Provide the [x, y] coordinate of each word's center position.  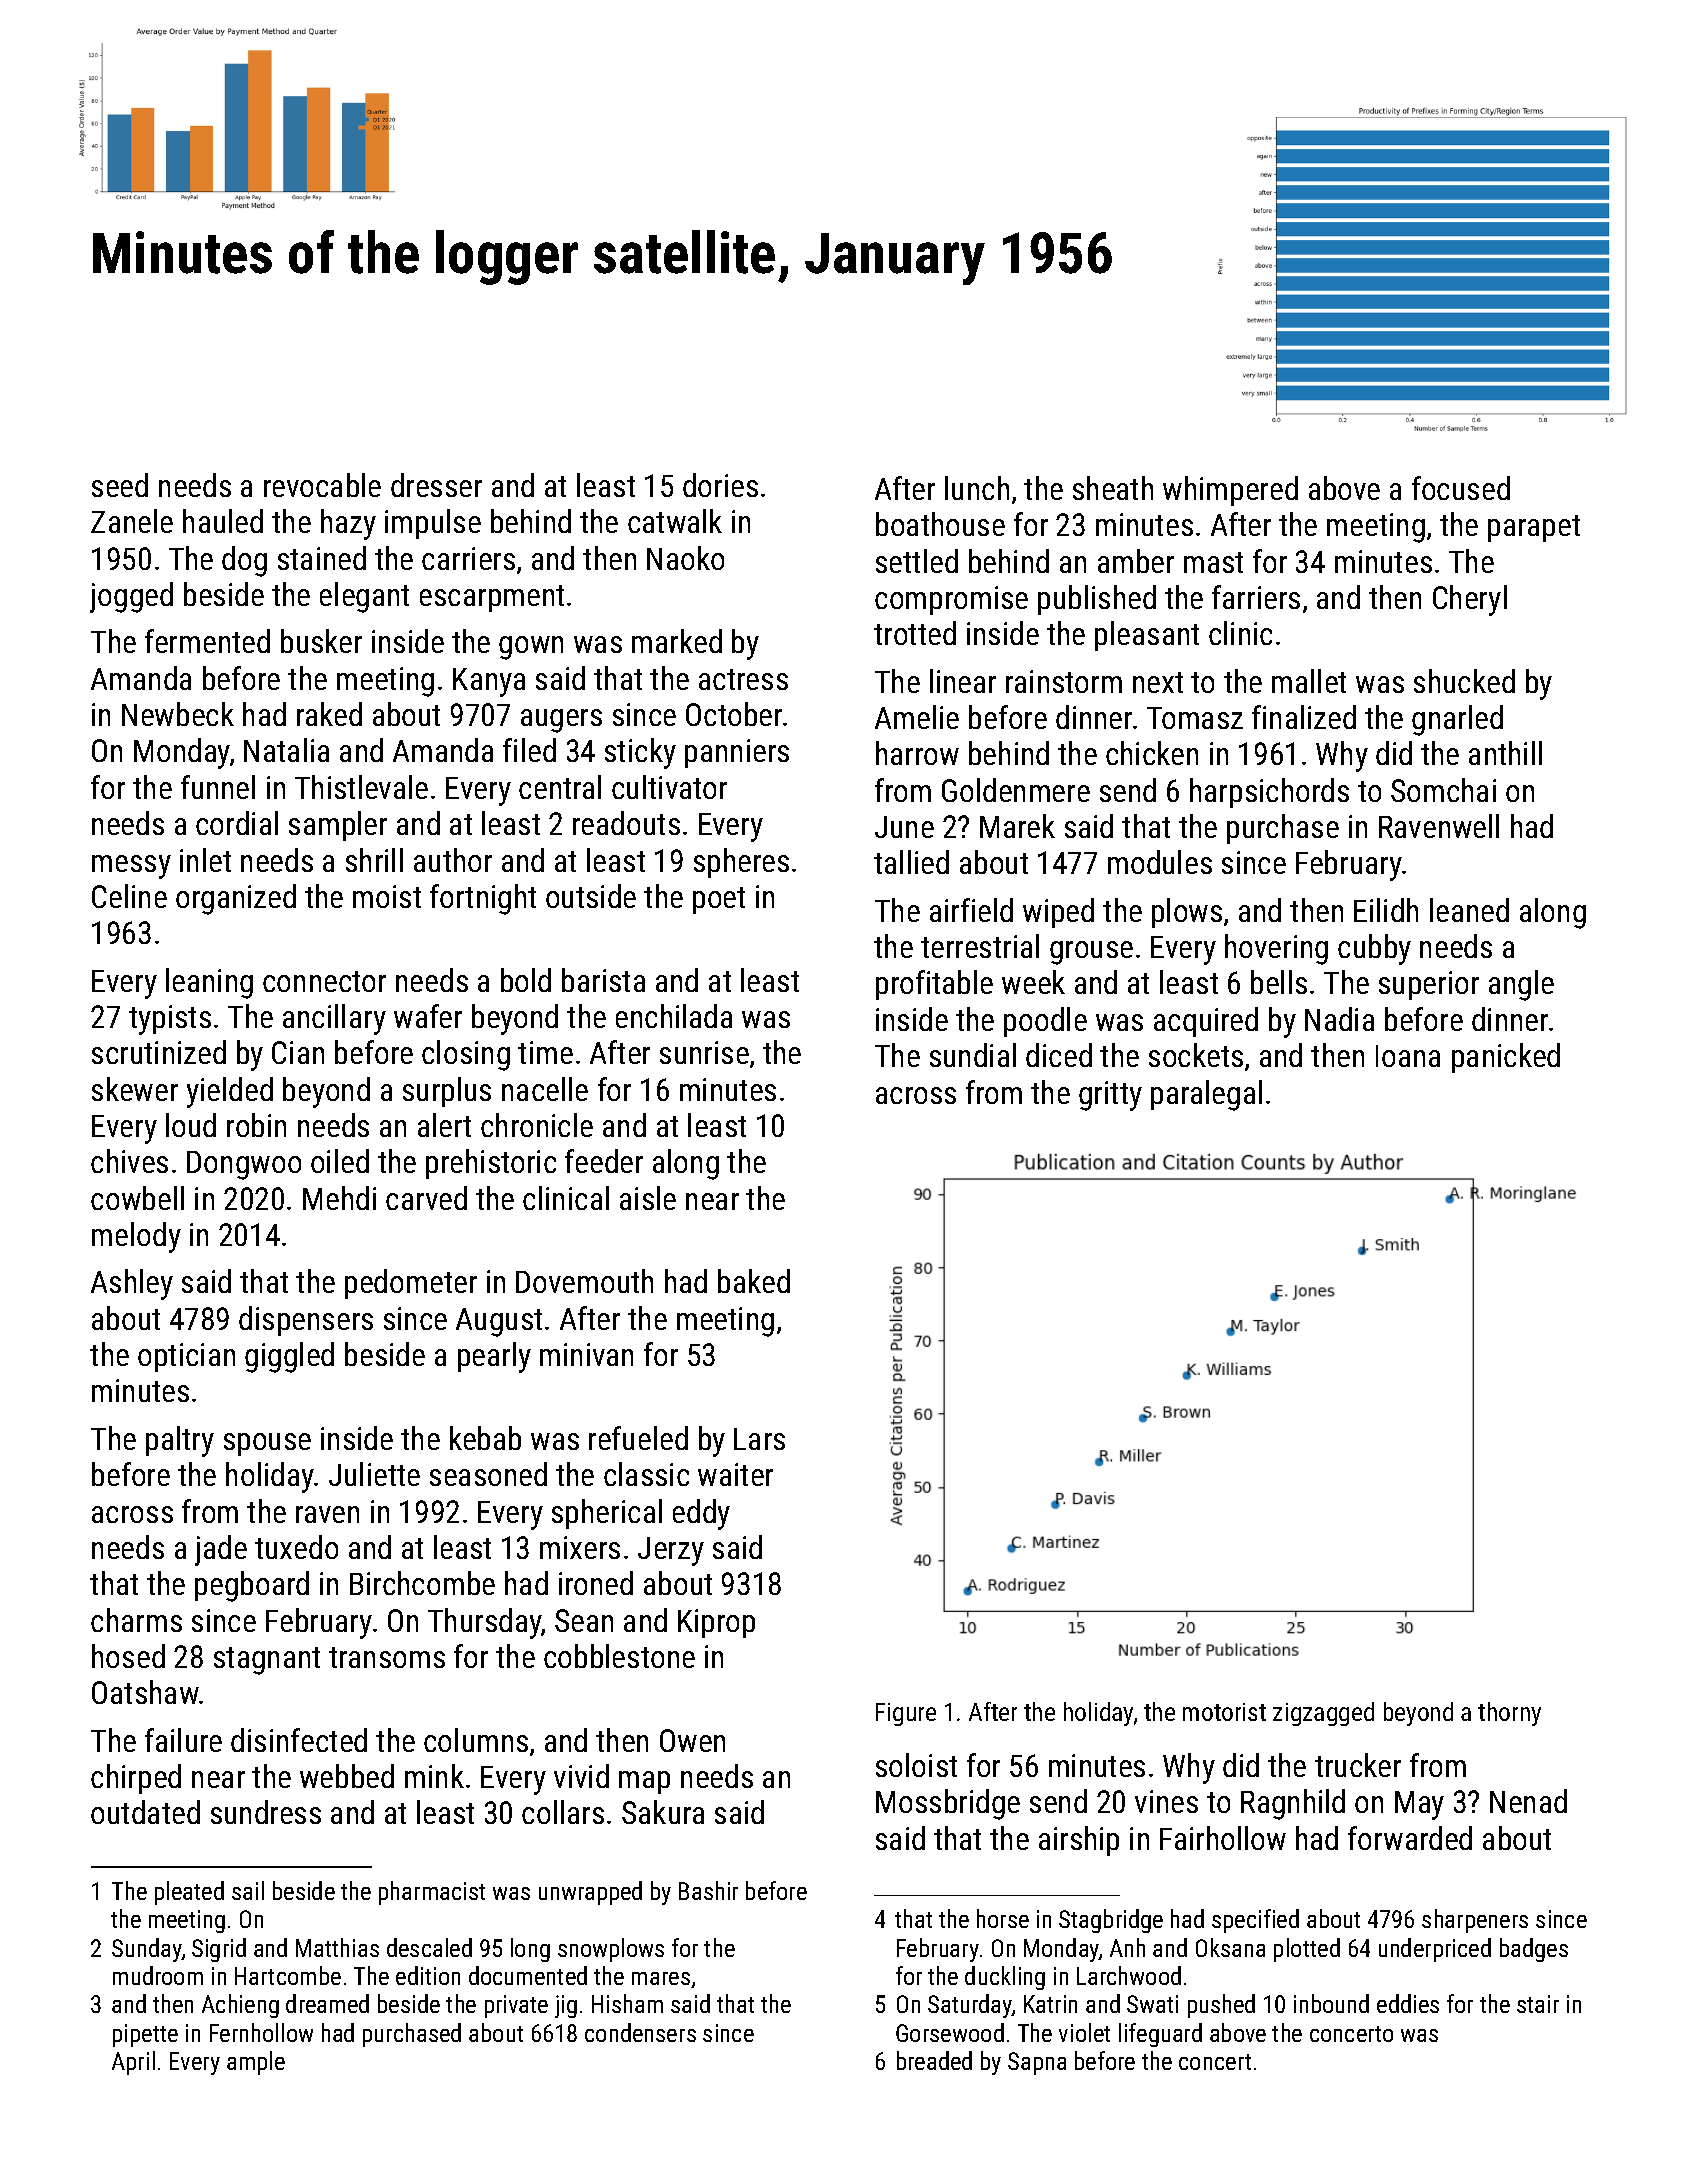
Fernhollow [261, 2032]
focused [1461, 488]
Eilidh [1386, 910]
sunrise [704, 1052]
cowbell [137, 1198]
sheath [1113, 488]
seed [120, 485]
